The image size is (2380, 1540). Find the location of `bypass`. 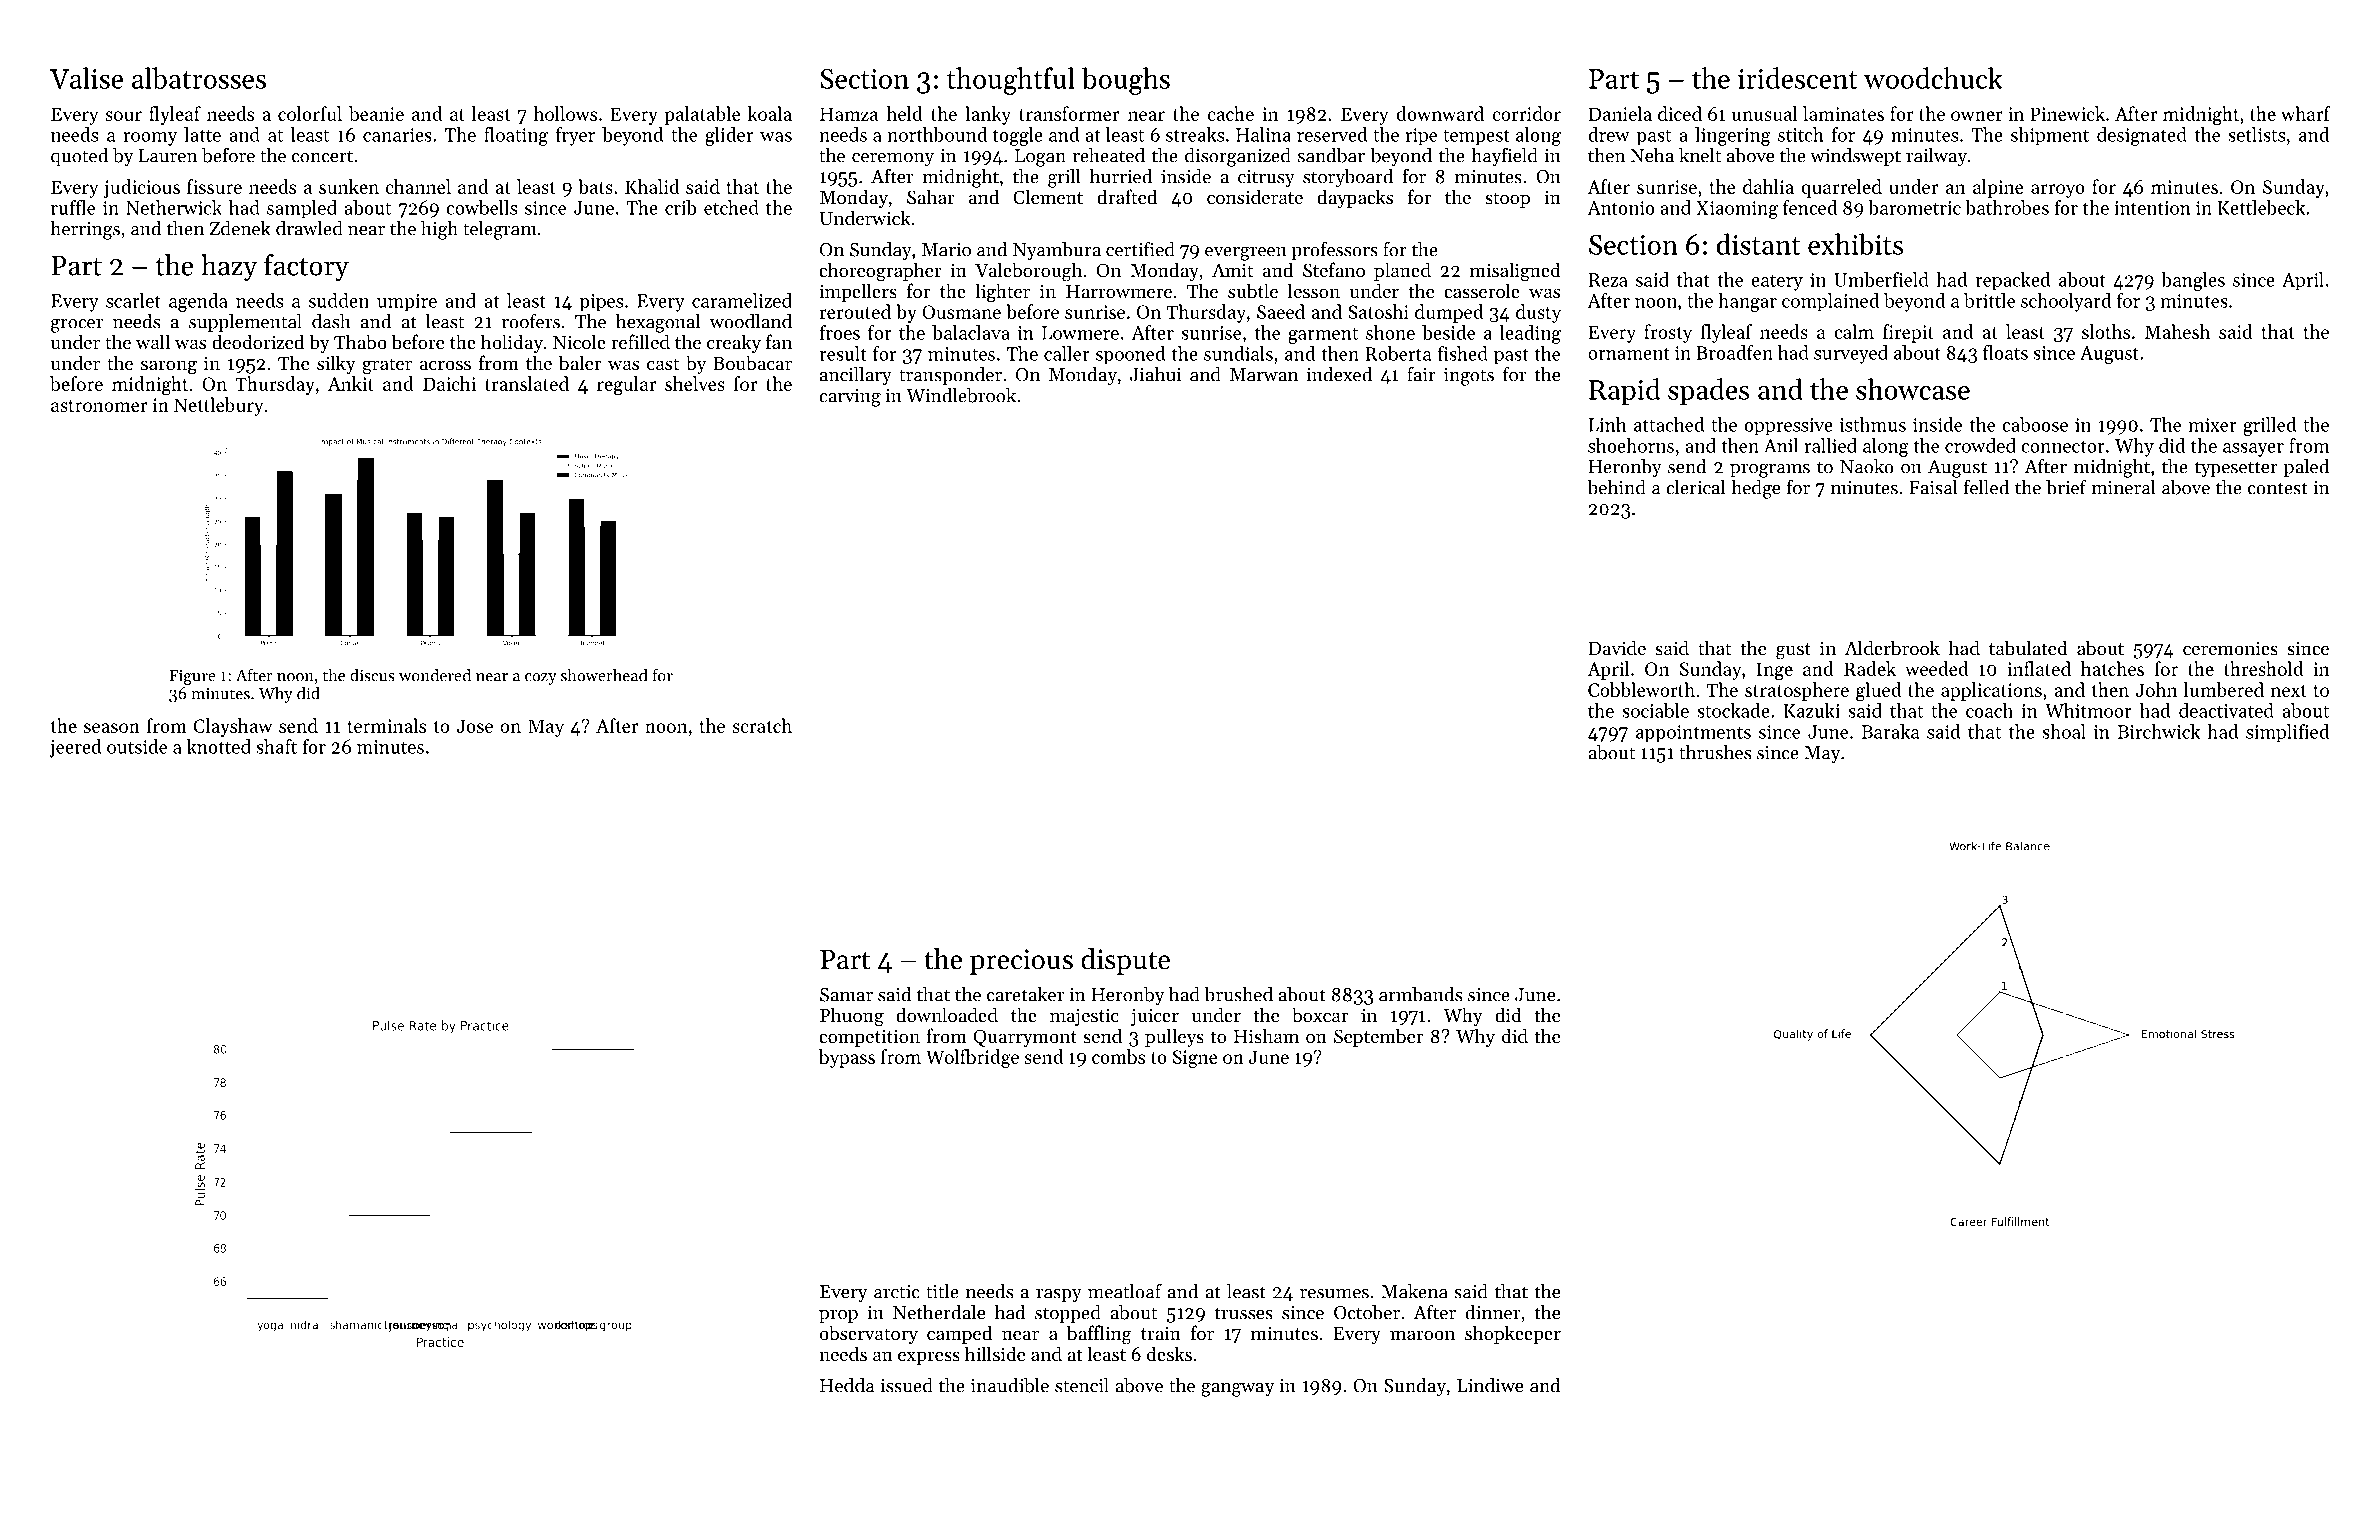

bypass is located at coordinates (847, 1058).
